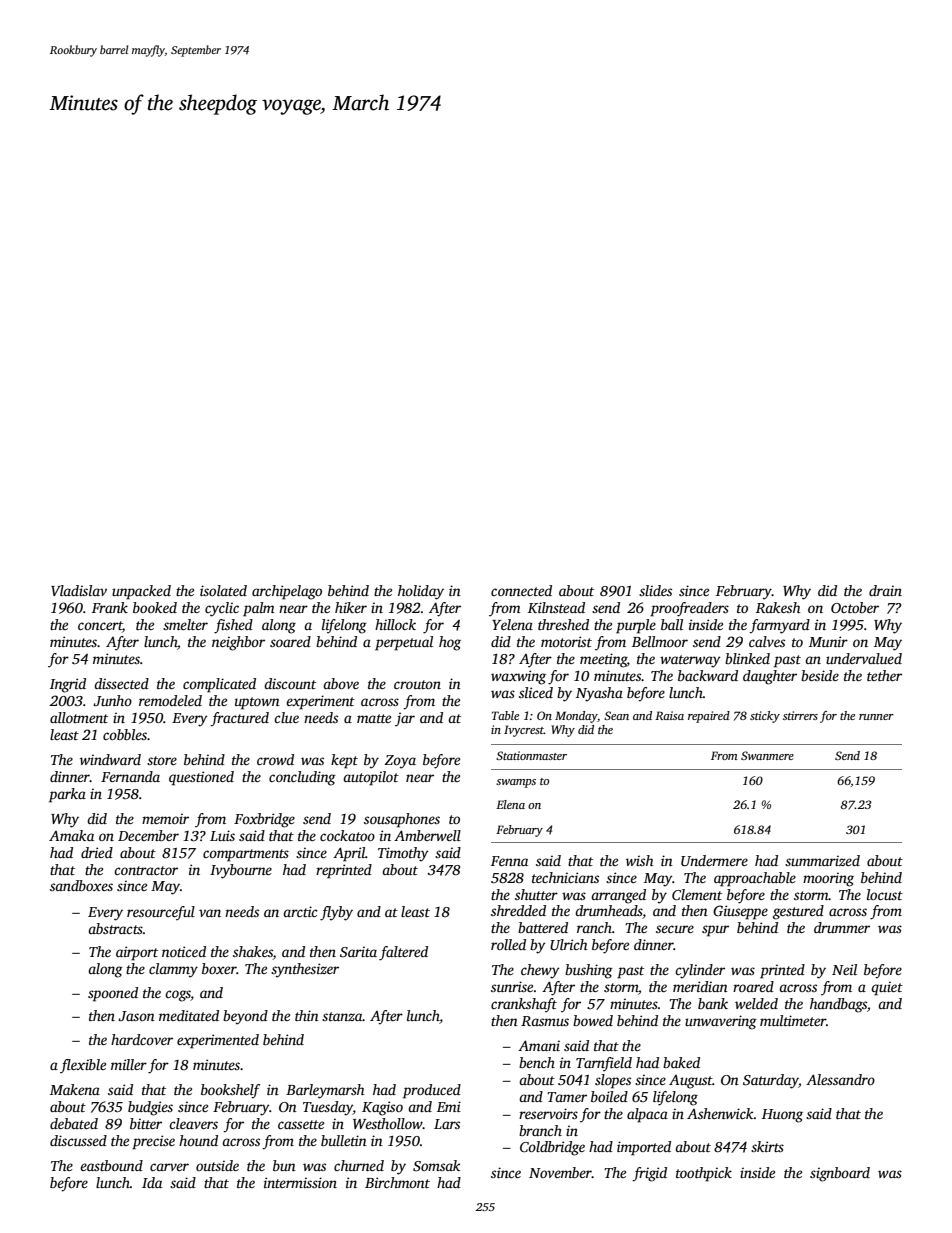  I want to click on sunrise, so click(512, 986).
